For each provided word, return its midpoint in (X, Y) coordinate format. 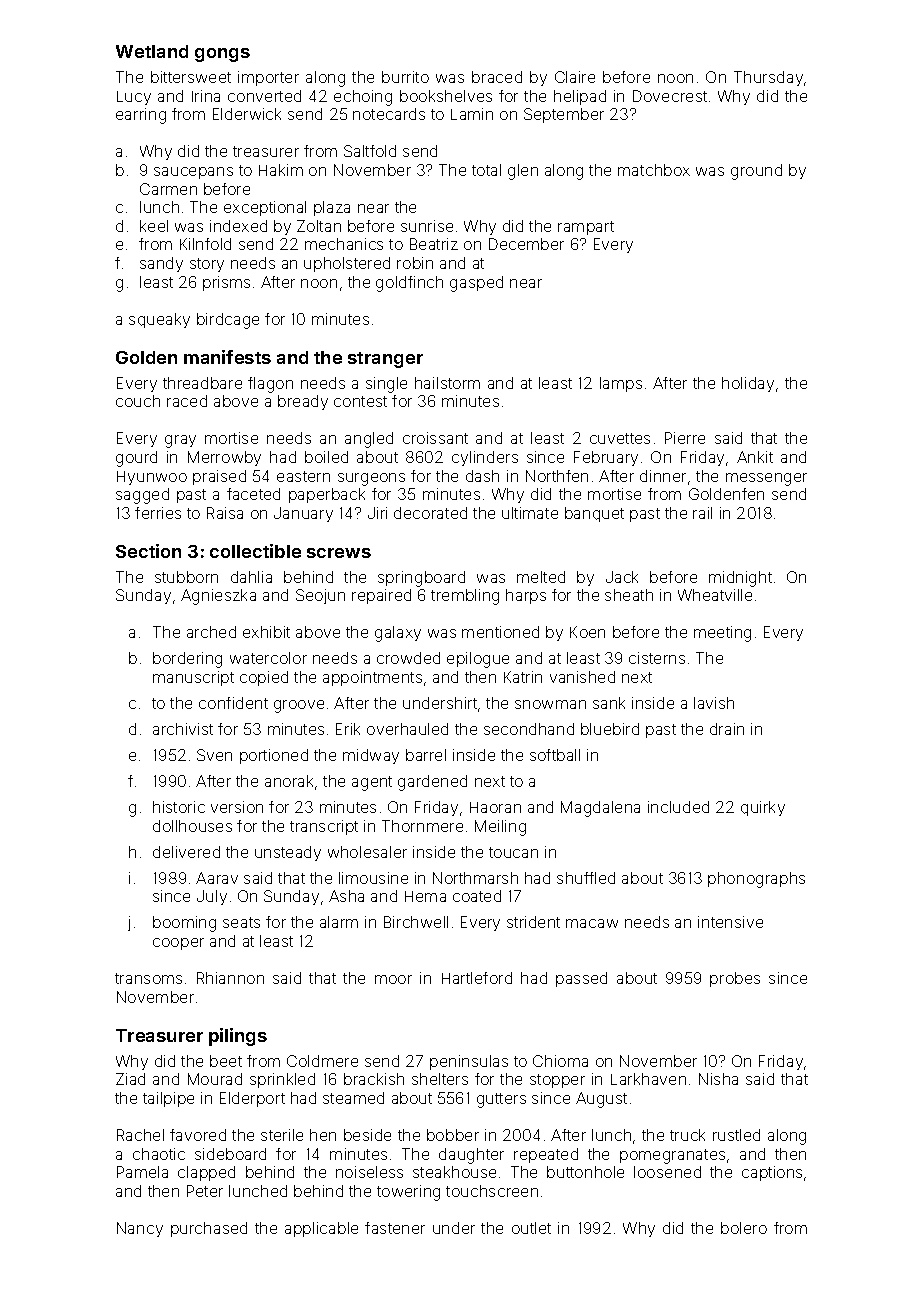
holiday (748, 384)
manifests (227, 357)
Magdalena (600, 809)
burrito (405, 77)
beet (226, 1061)
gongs (222, 55)
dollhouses (192, 826)
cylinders (485, 458)
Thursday (768, 78)
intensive (730, 922)
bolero (744, 1228)
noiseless (369, 1172)
